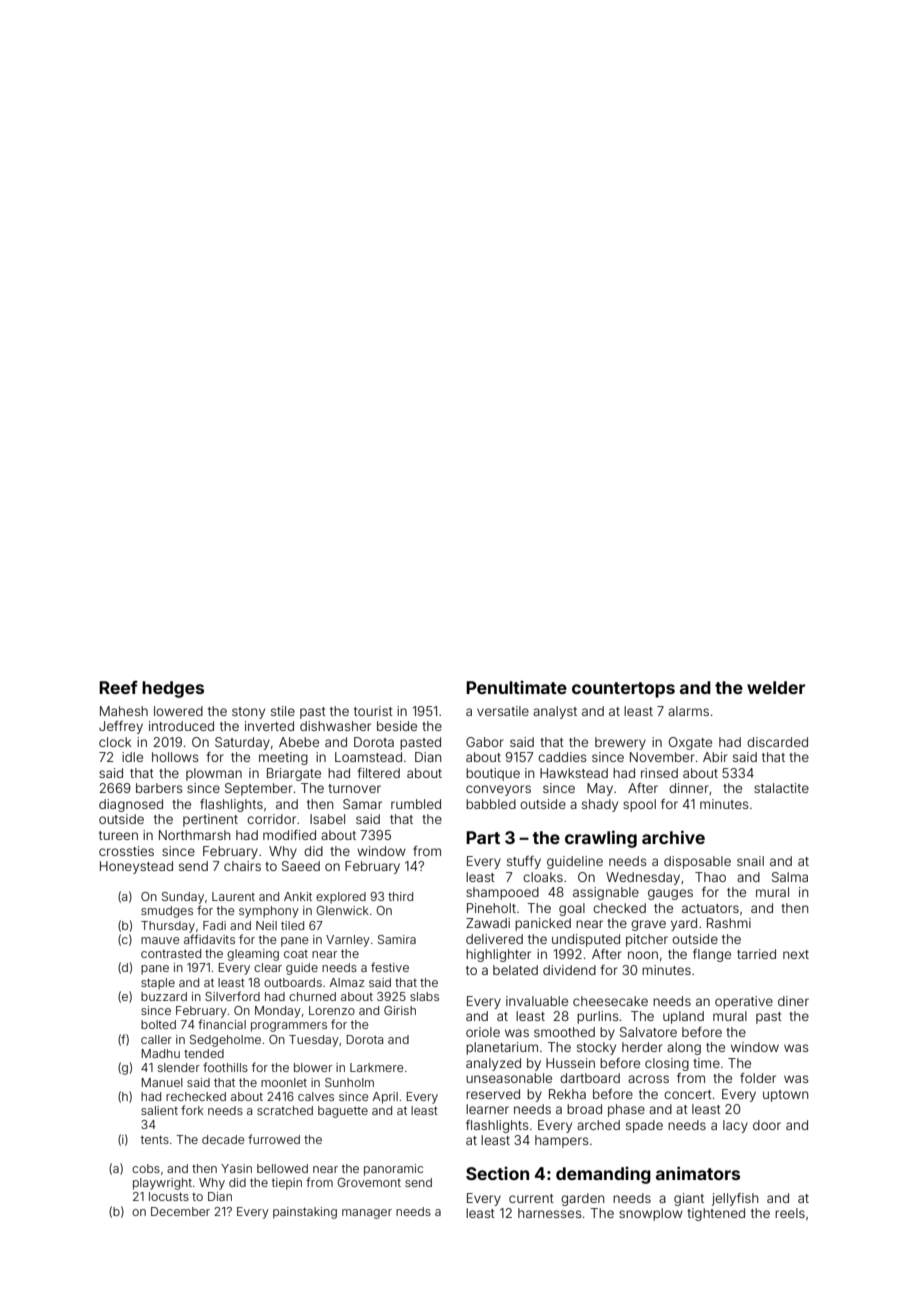  What do you see at coordinates (242, 743) in the screenshot?
I see `Saturday` at bounding box center [242, 743].
